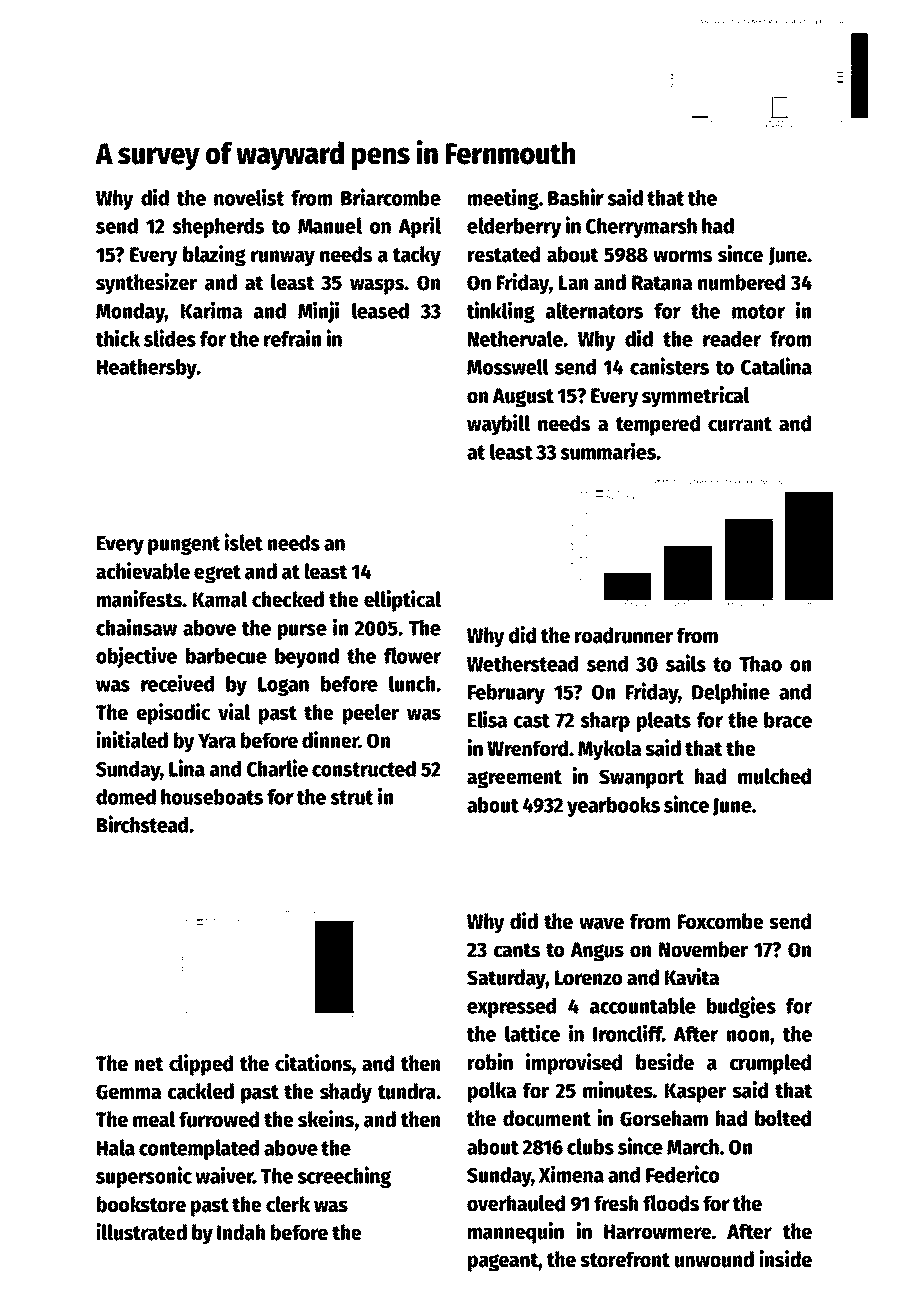  I want to click on shepherds, so click(218, 227).
